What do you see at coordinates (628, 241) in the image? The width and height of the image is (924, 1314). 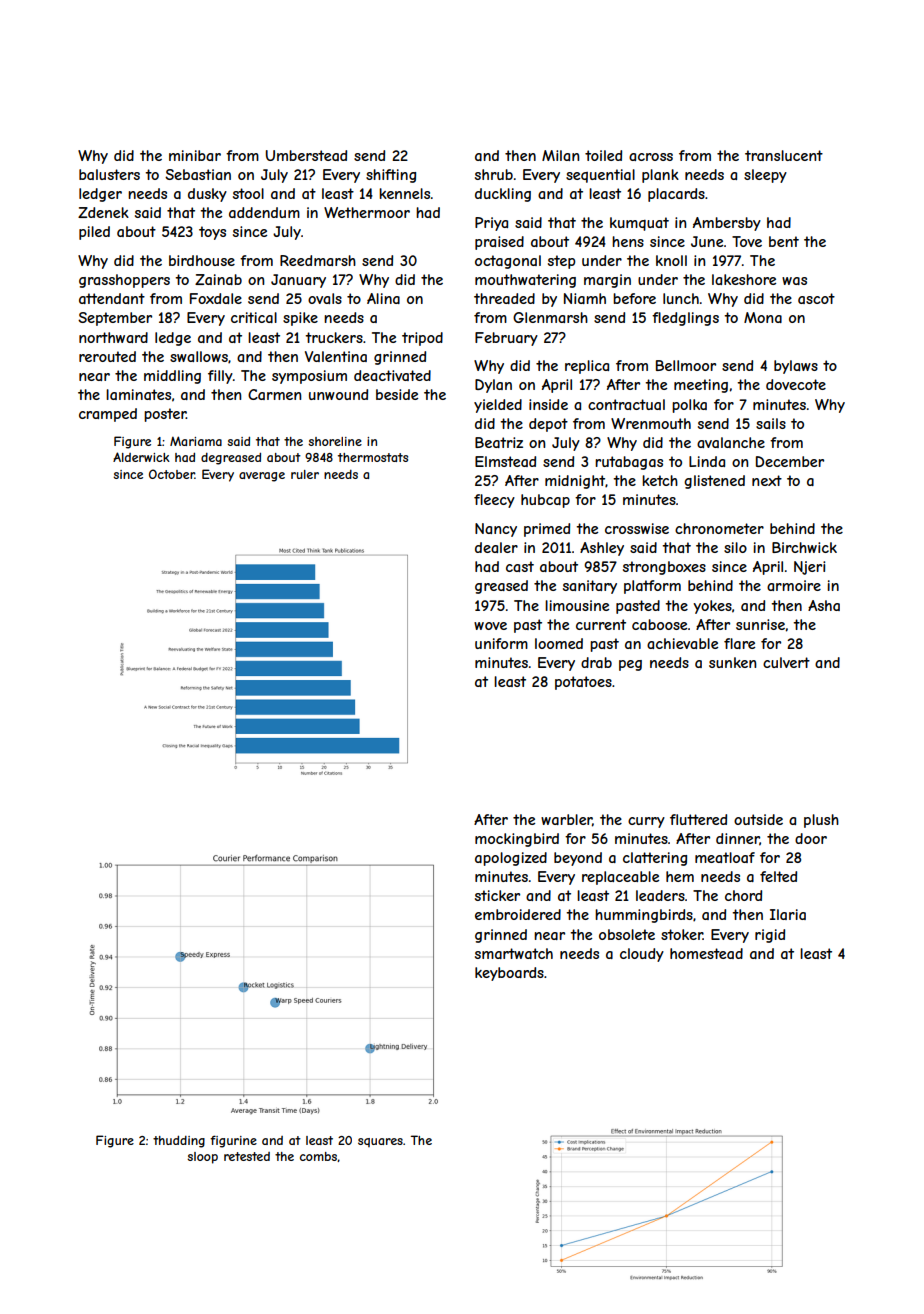 I see `hens` at bounding box center [628, 241].
